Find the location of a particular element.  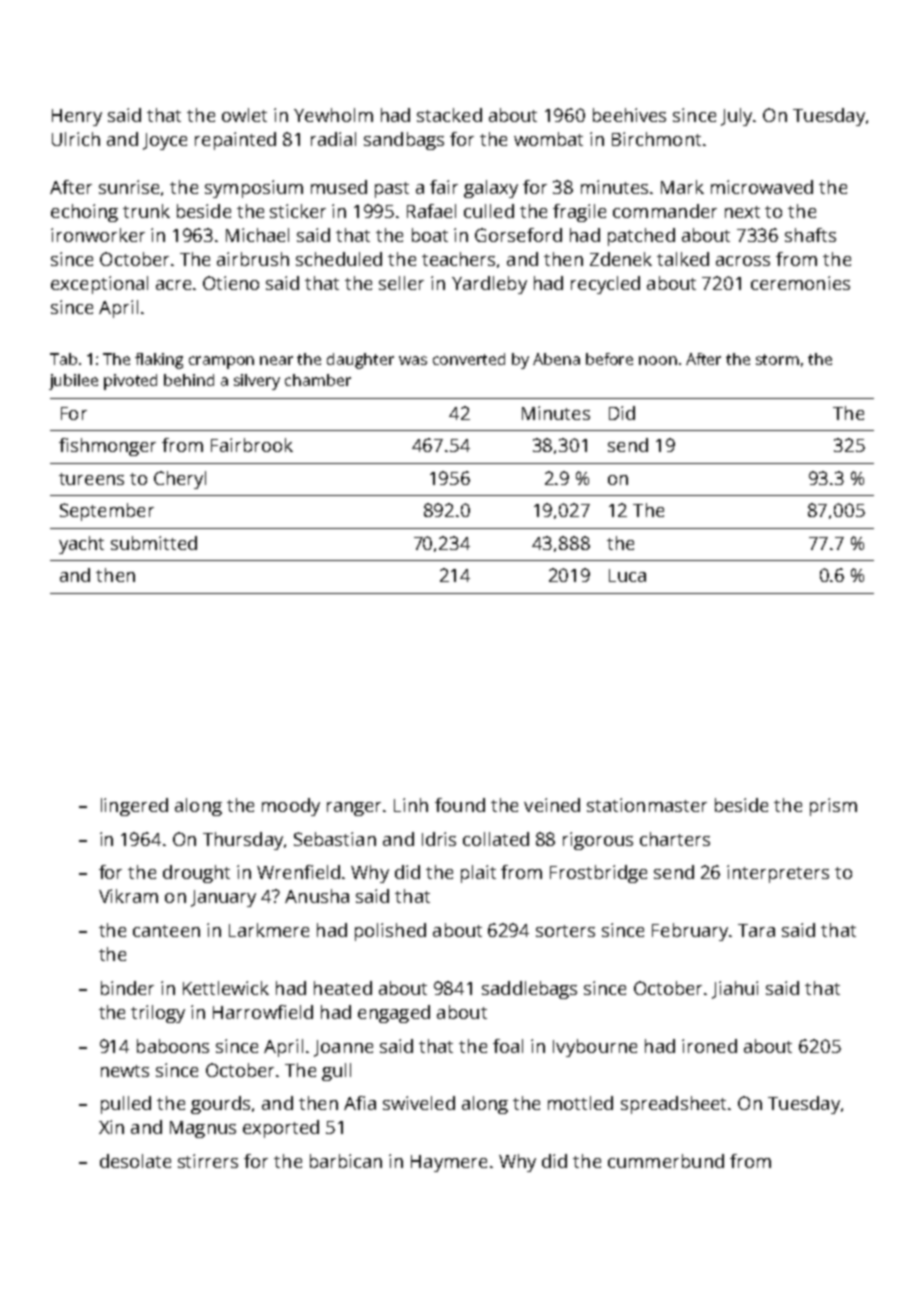

Henry is located at coordinates (77, 117).
